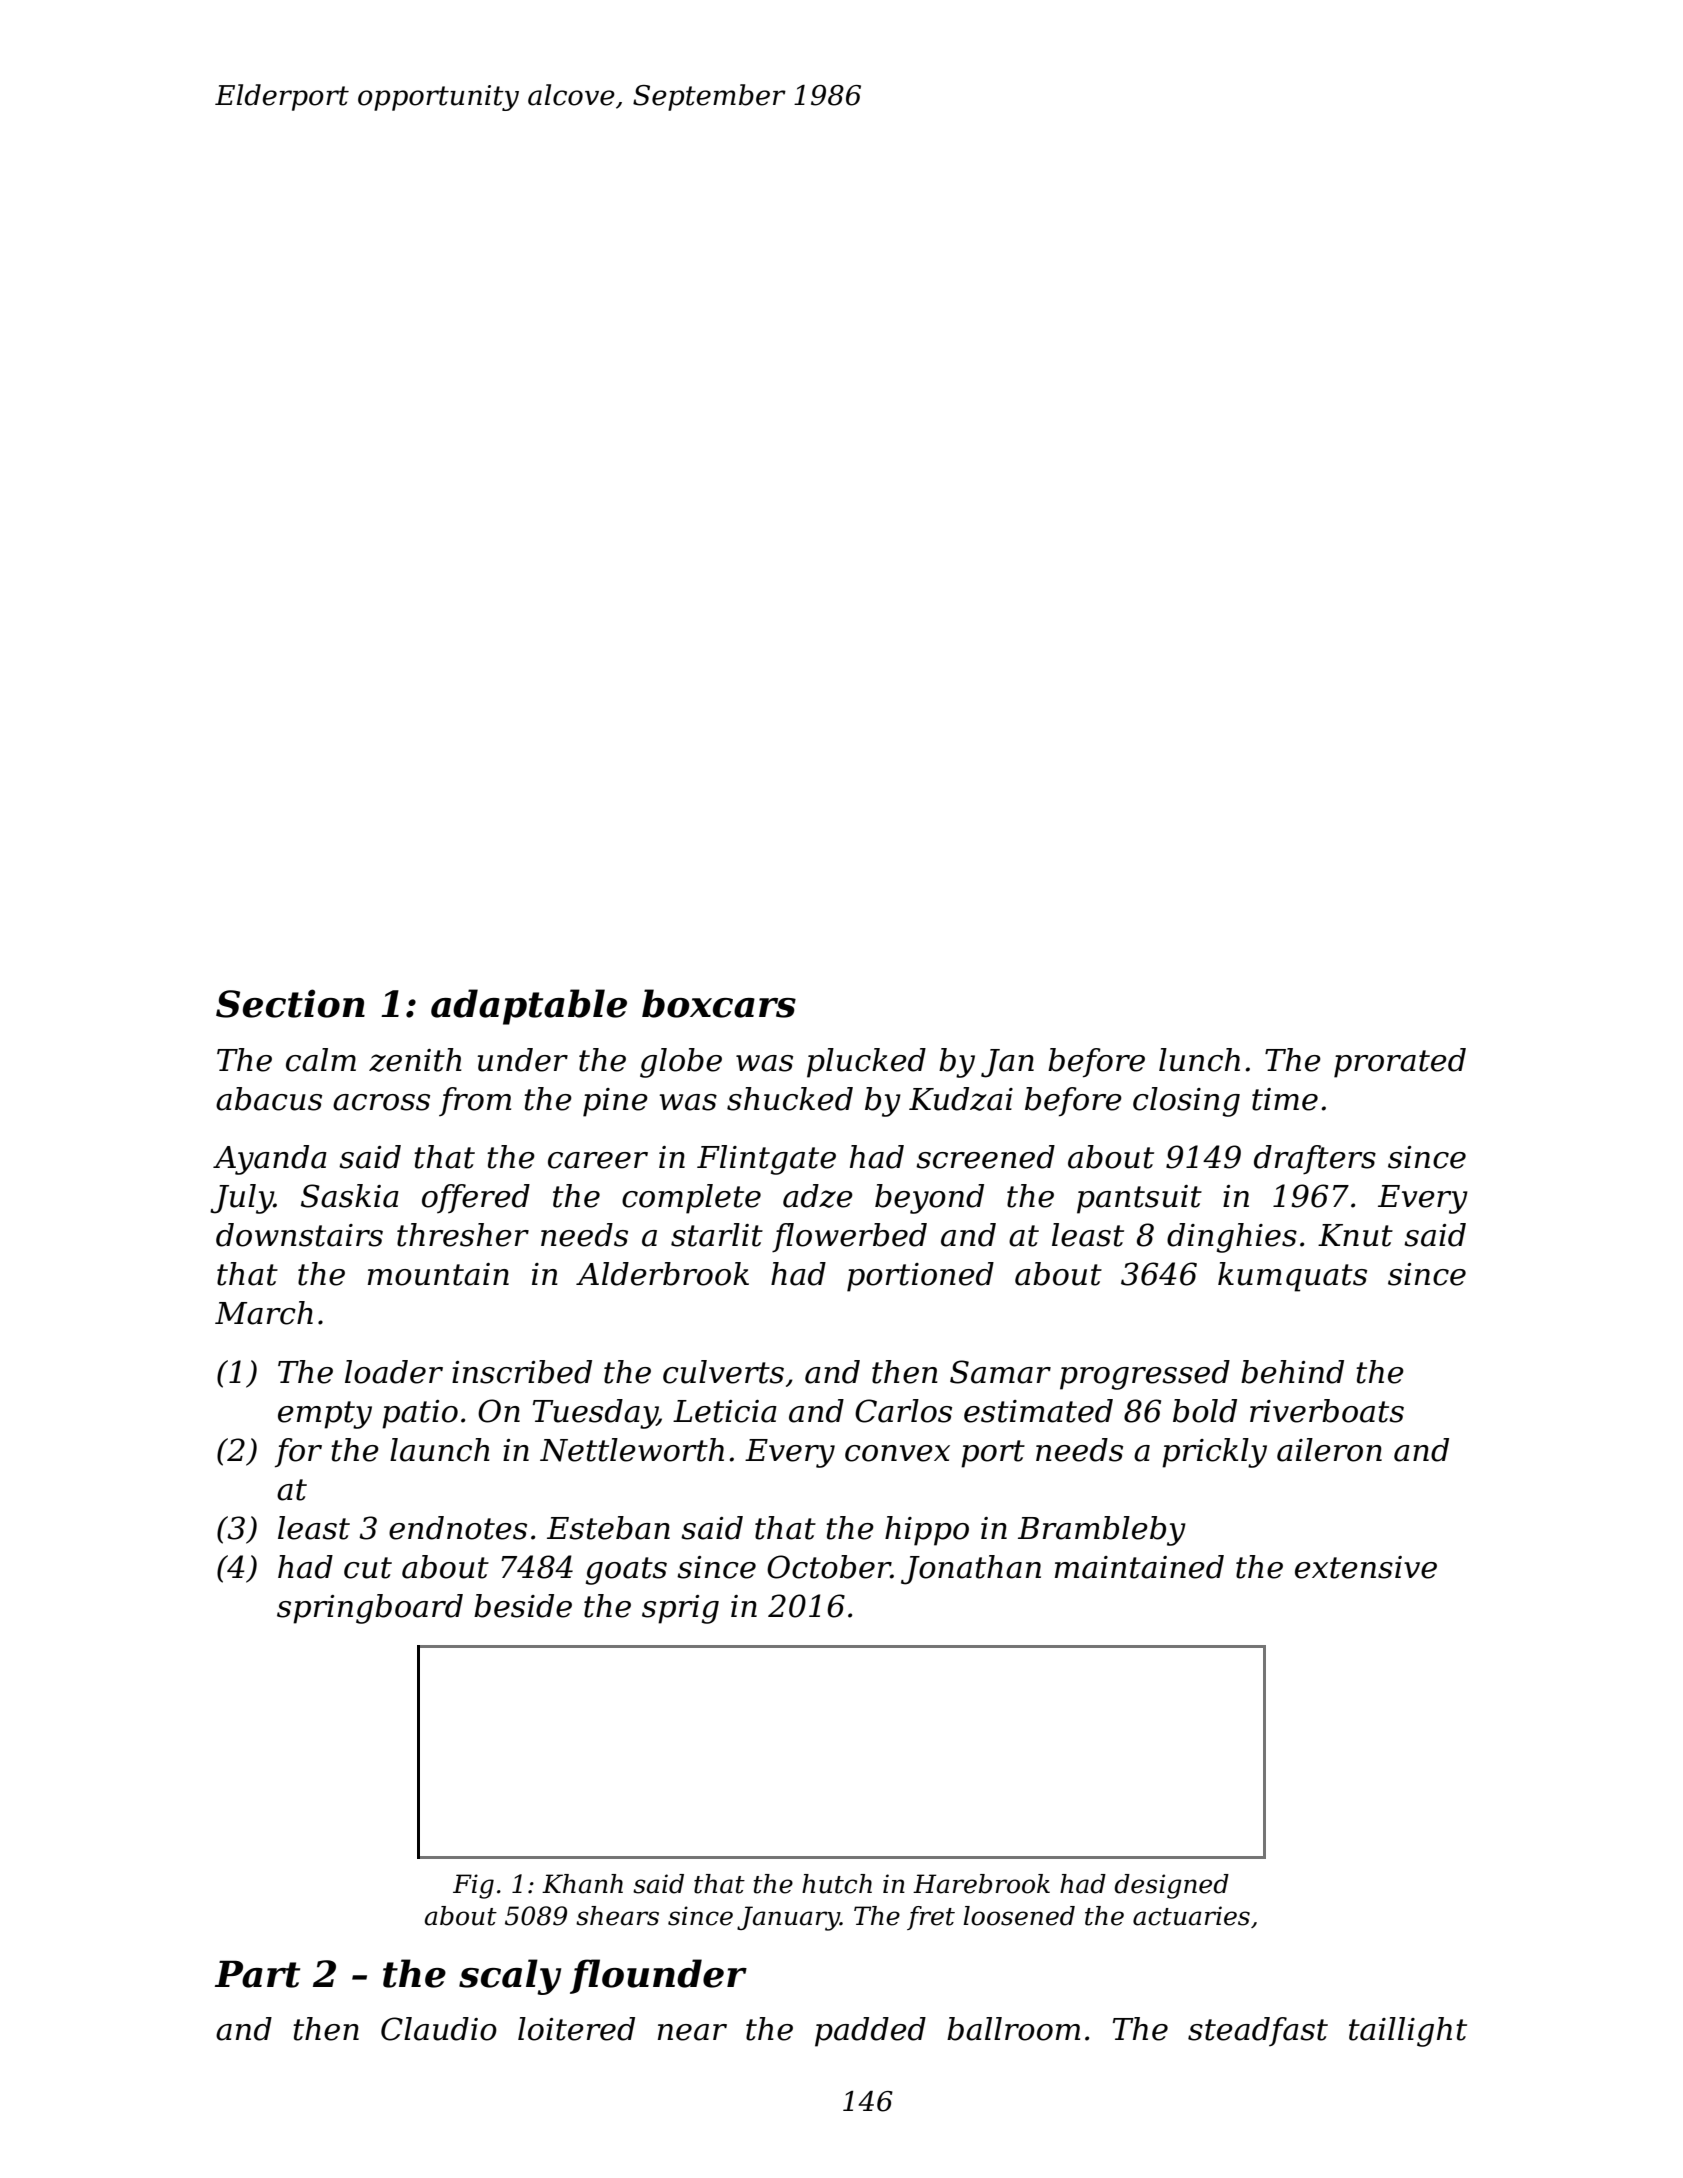 The image size is (1683, 2178). I want to click on boxcars, so click(719, 1003).
